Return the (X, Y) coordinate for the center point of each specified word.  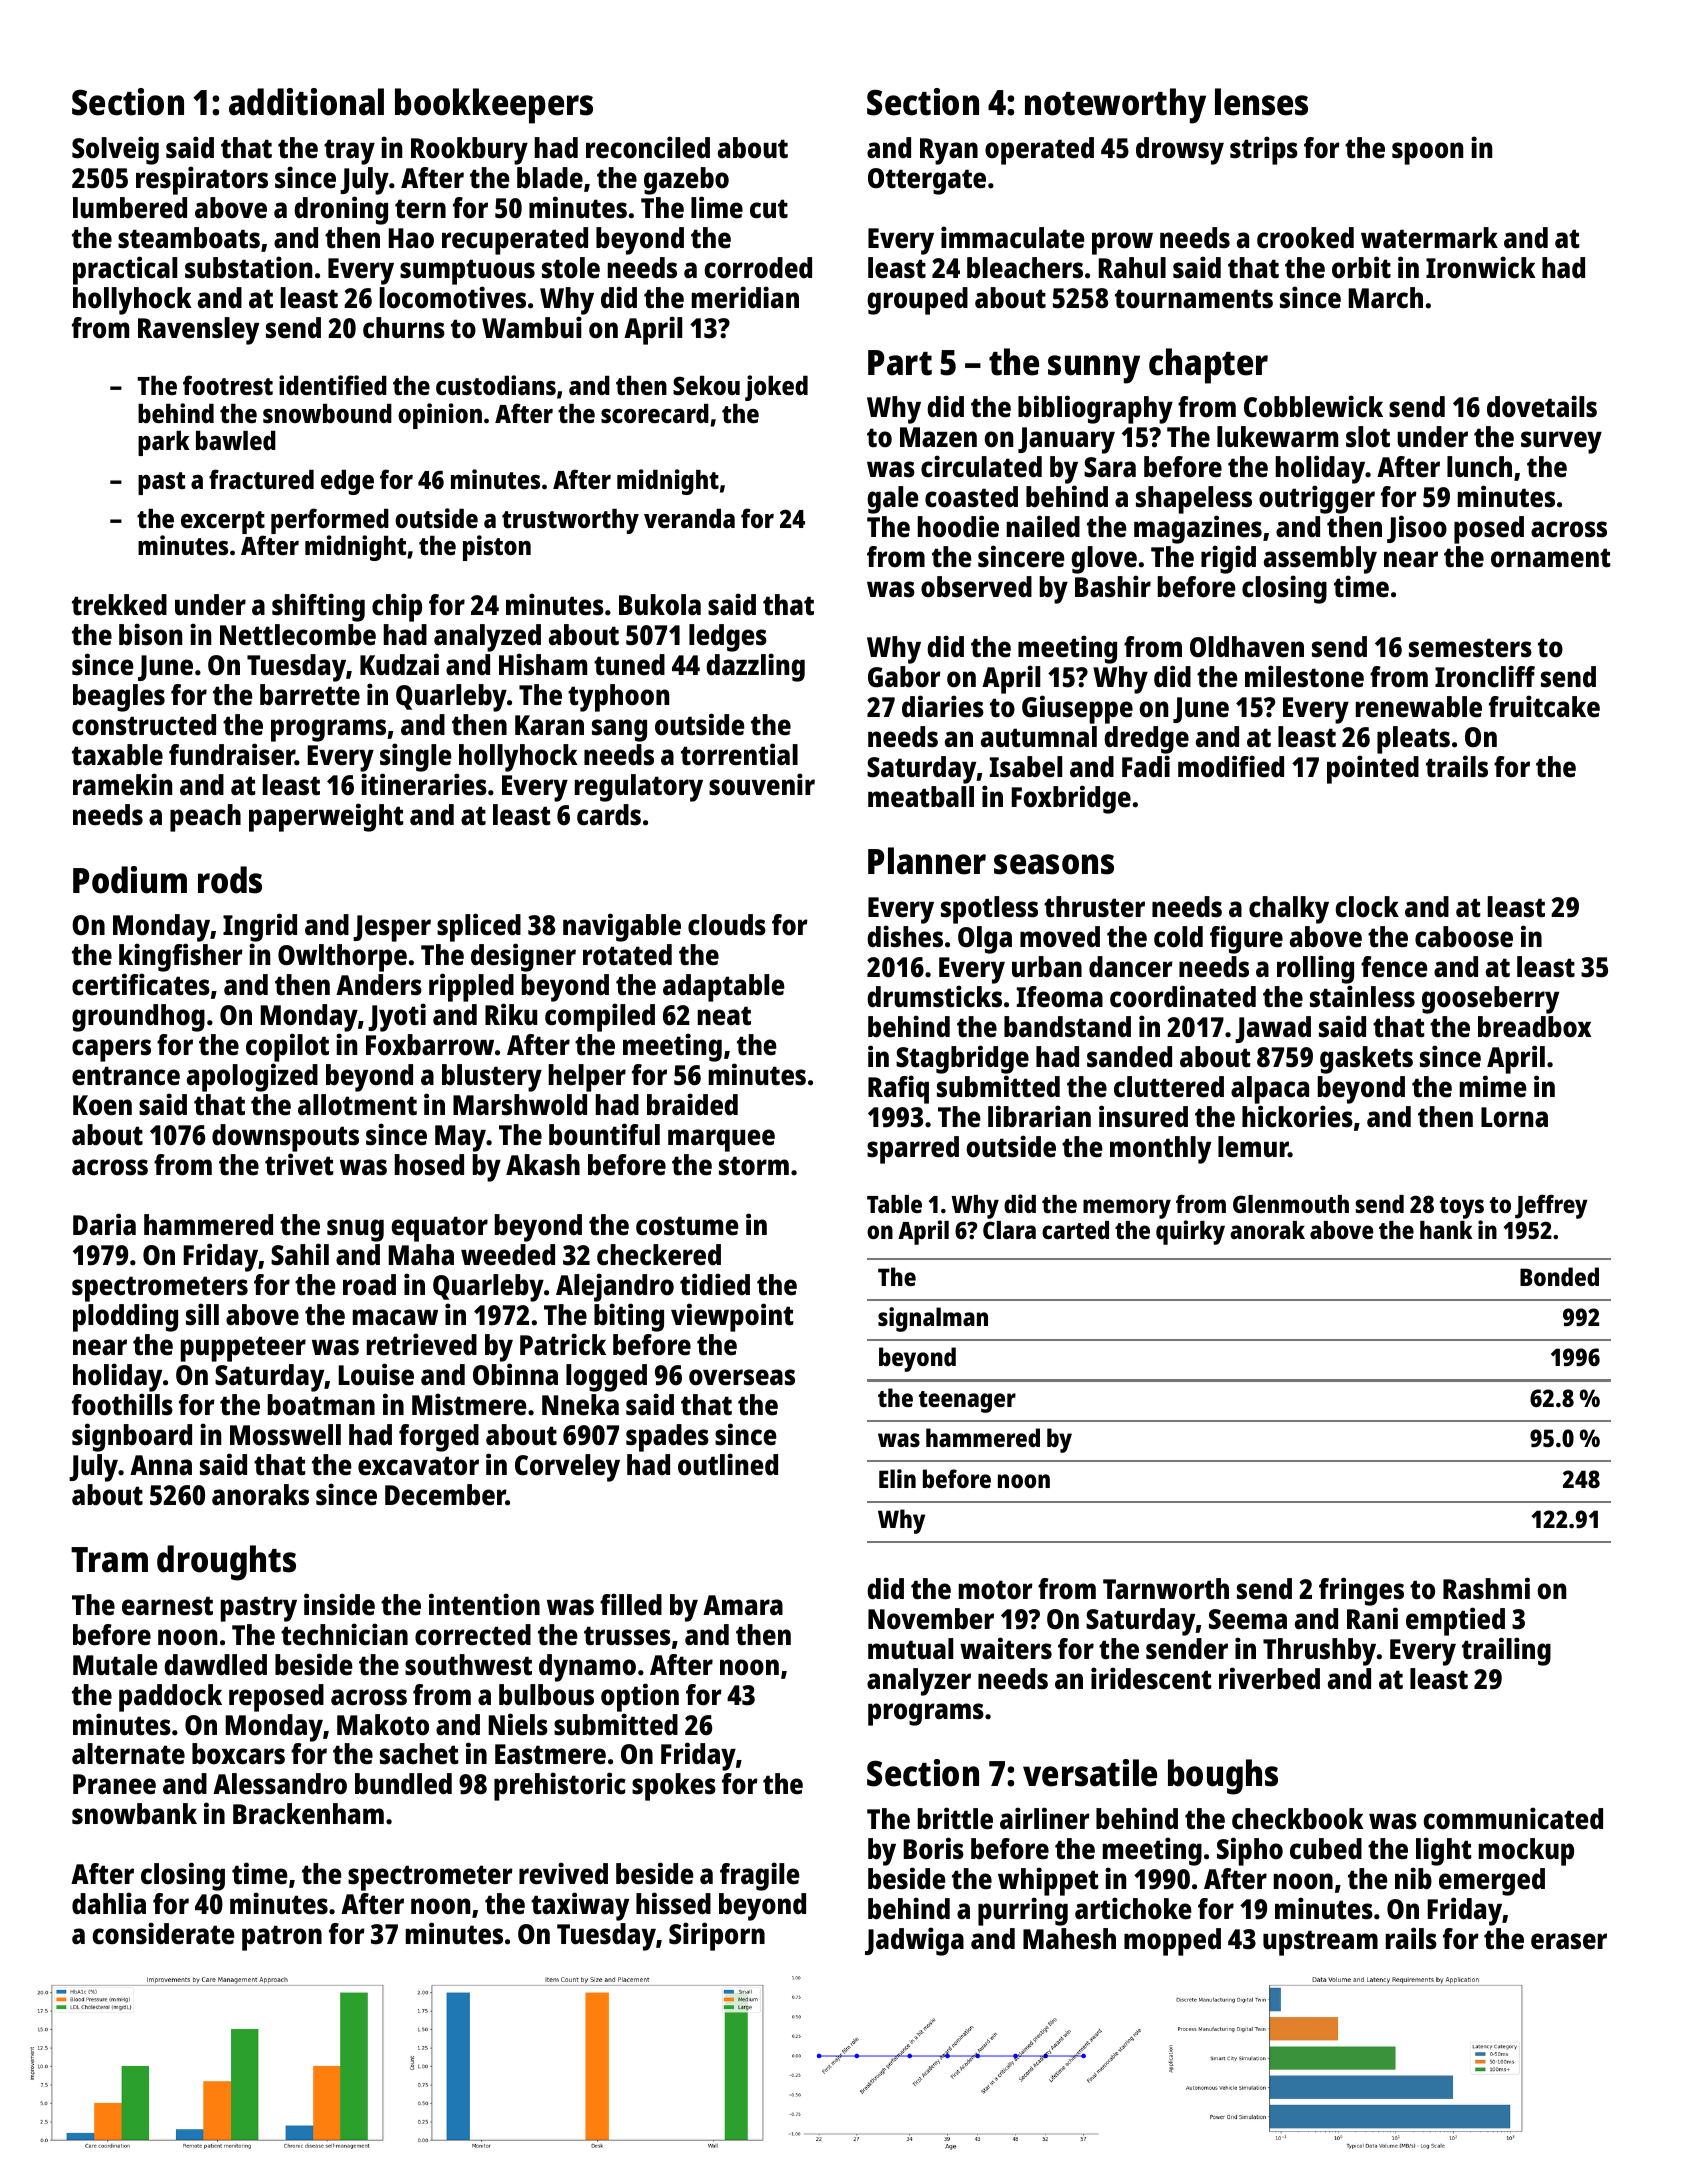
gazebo (686, 181)
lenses (1261, 102)
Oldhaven (1247, 647)
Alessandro (280, 1784)
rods (230, 880)
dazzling (755, 668)
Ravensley (198, 331)
